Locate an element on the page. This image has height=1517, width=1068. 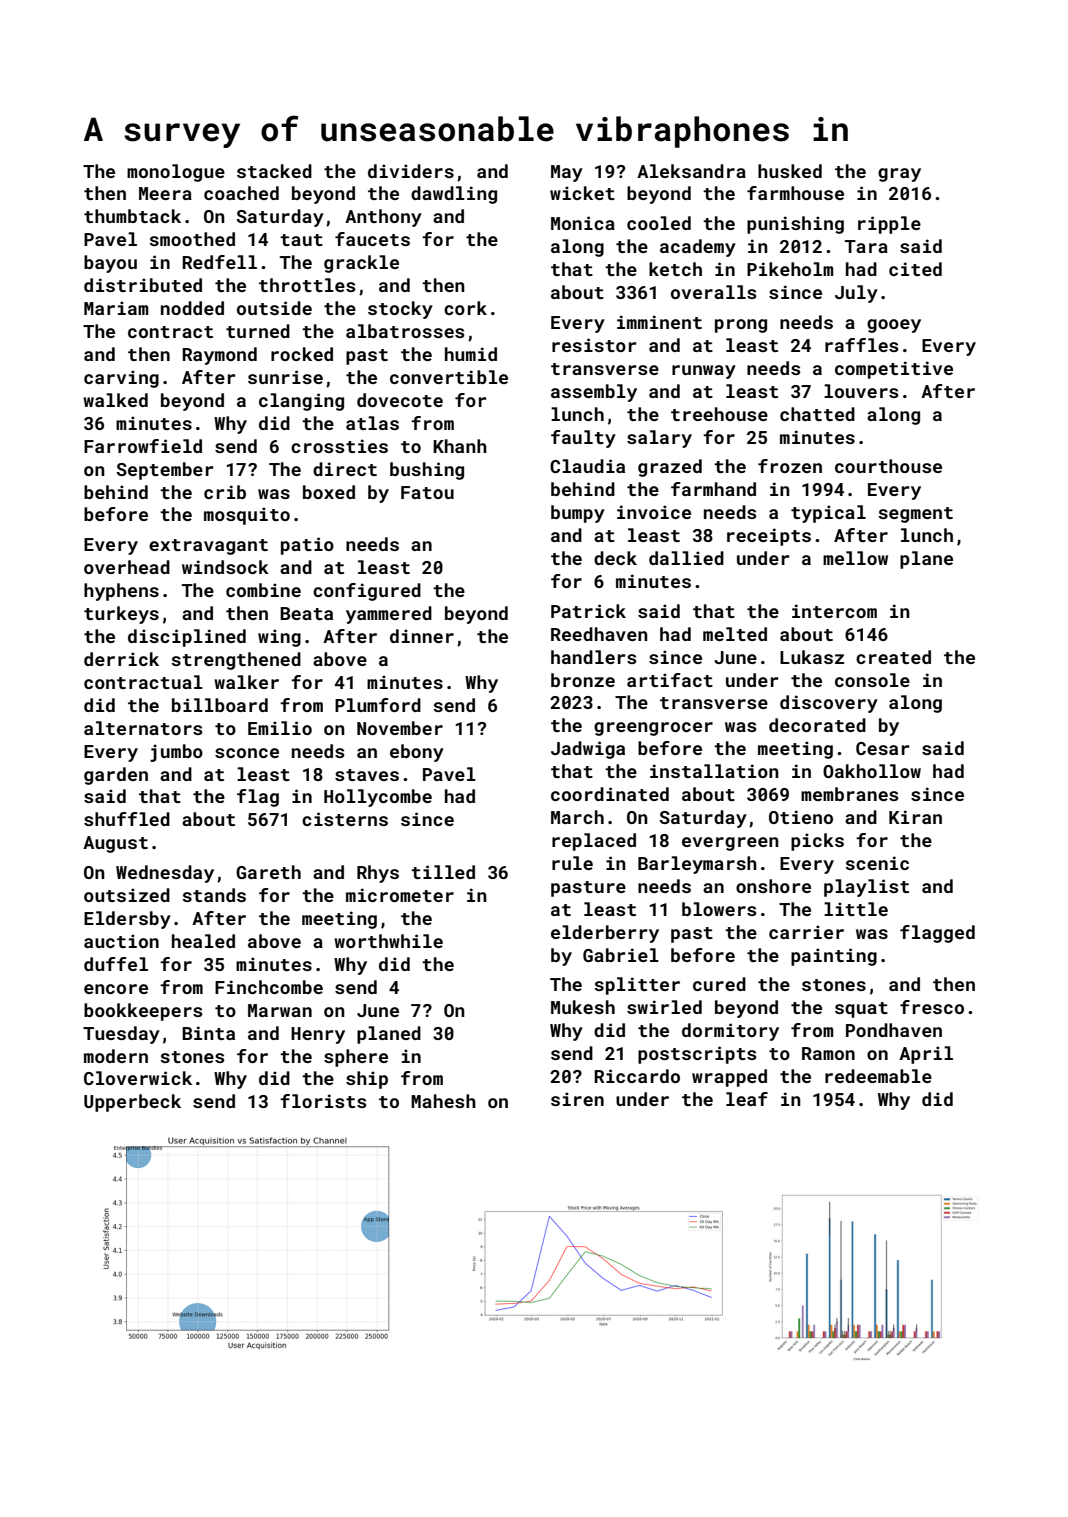
dividers is located at coordinates (411, 171).
